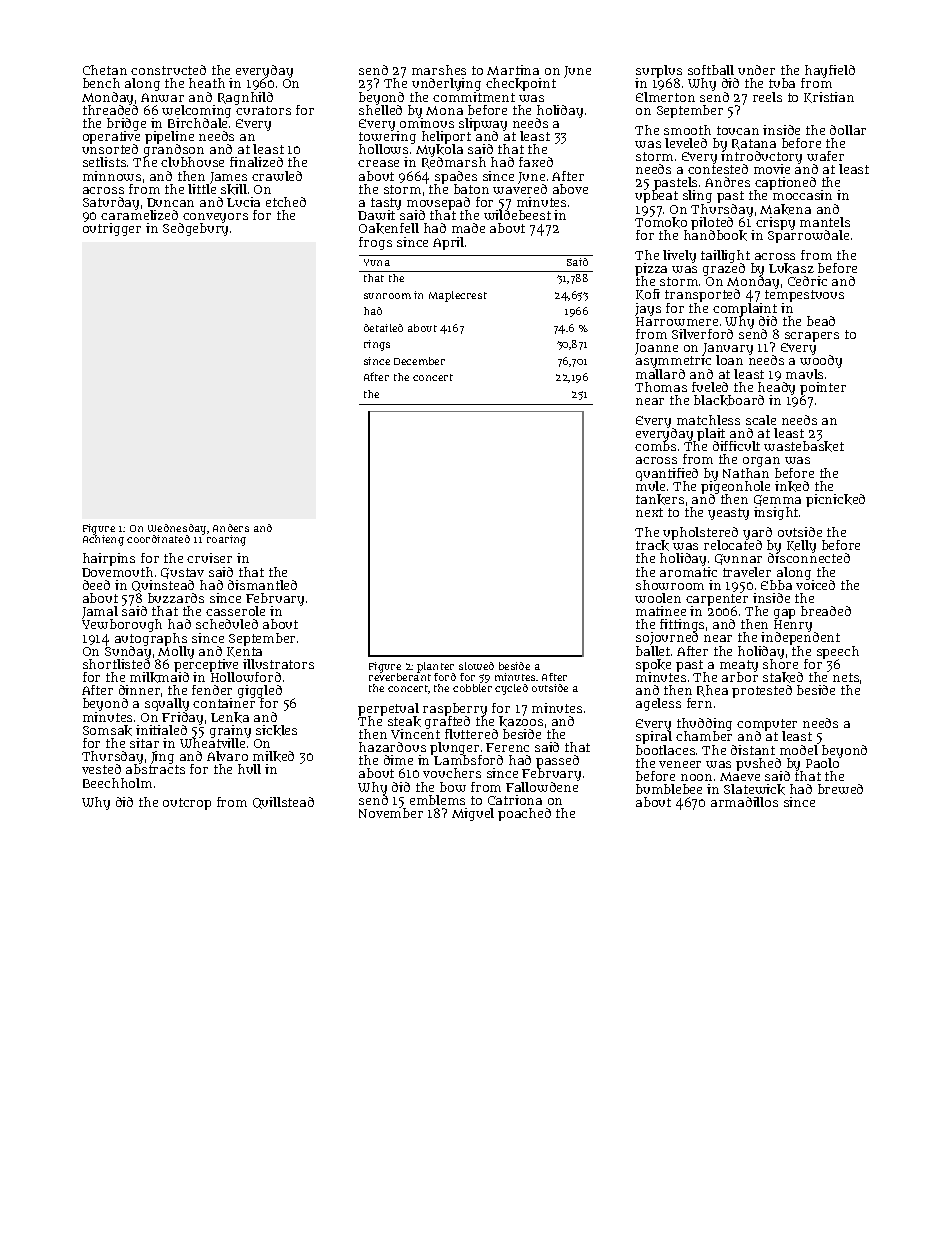  What do you see at coordinates (112, 229) in the document?
I see `outrigger` at bounding box center [112, 229].
